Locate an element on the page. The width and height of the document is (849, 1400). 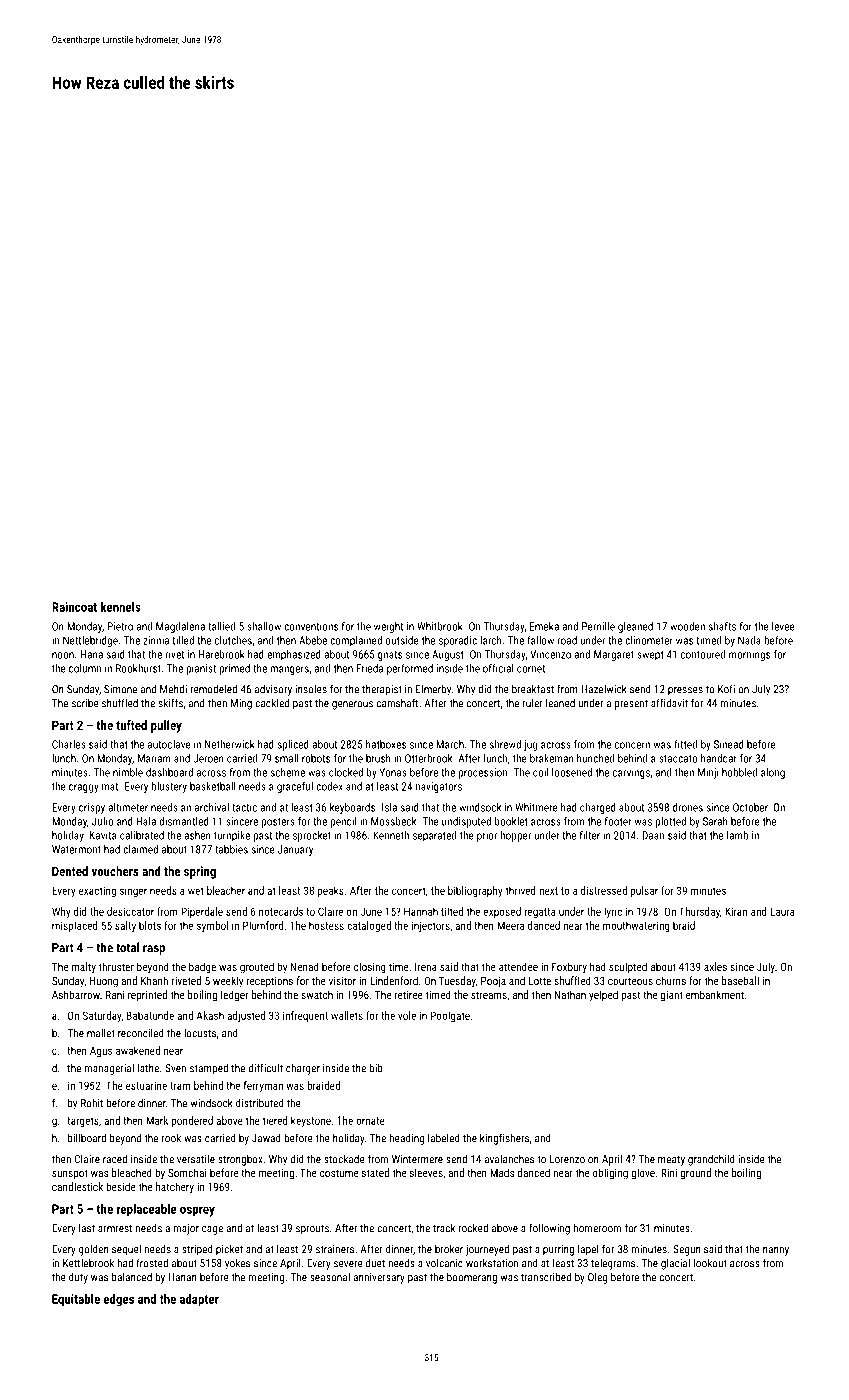
misplaced is located at coordinates (75, 926).
